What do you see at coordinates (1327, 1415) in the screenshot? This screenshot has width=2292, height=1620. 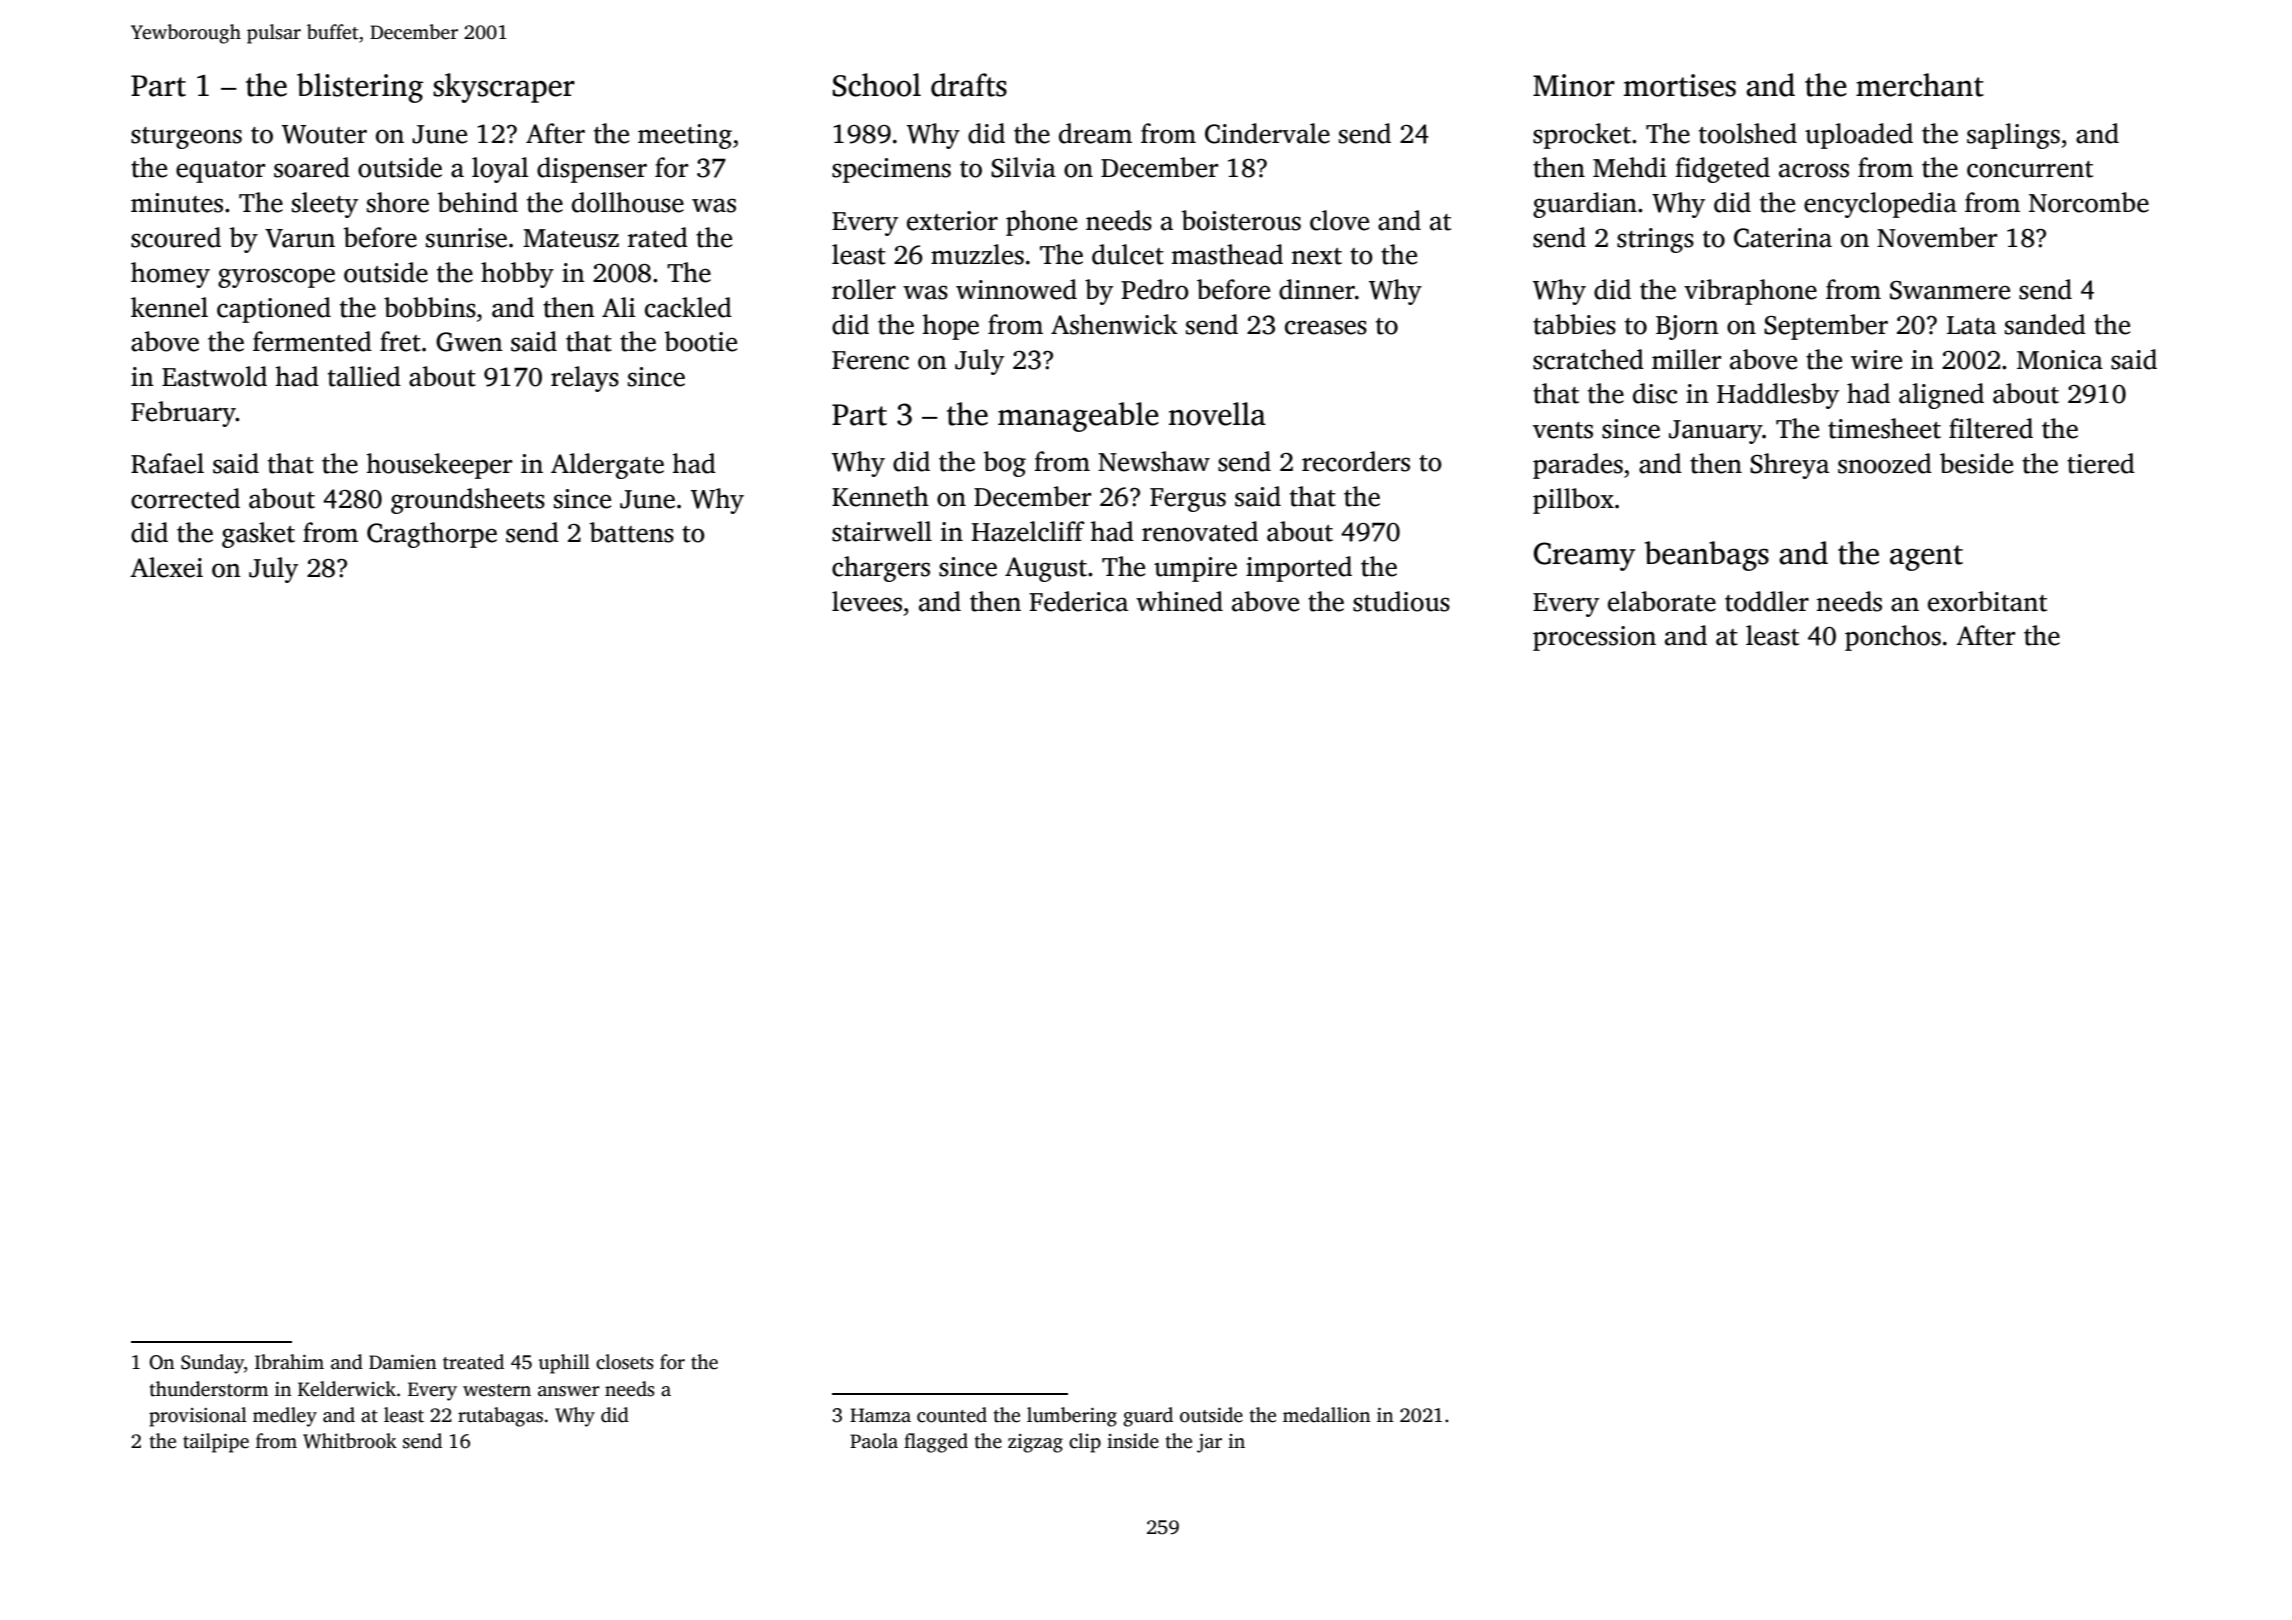 I see `medallion` at bounding box center [1327, 1415].
